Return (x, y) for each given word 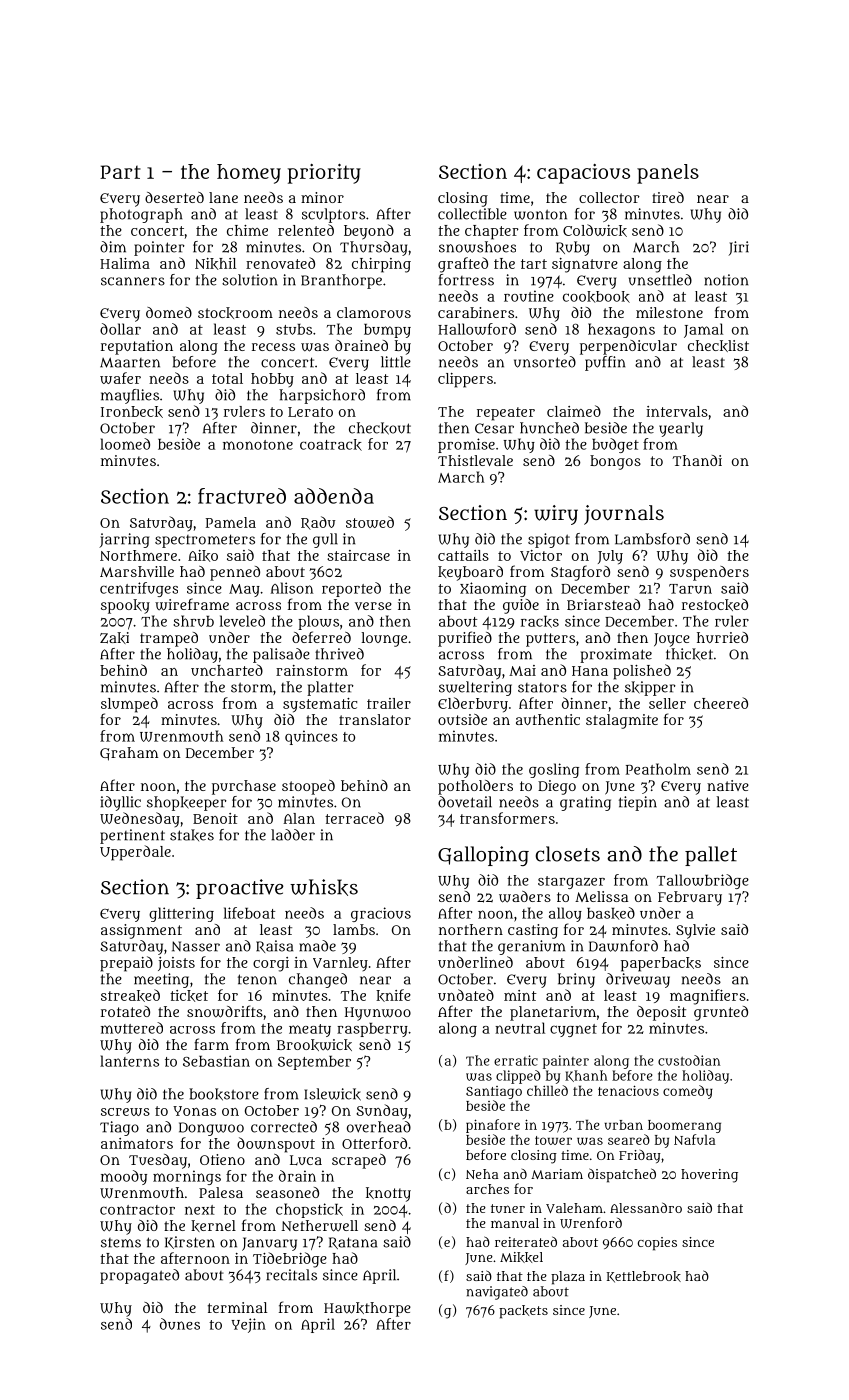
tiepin (638, 803)
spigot (549, 540)
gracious (381, 914)
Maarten (130, 362)
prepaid (126, 964)
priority (324, 174)
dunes (180, 1324)
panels (668, 174)
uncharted (227, 670)
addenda (334, 496)
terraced (354, 818)
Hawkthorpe (367, 1309)
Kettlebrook (644, 1277)
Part (120, 172)
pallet (711, 856)
